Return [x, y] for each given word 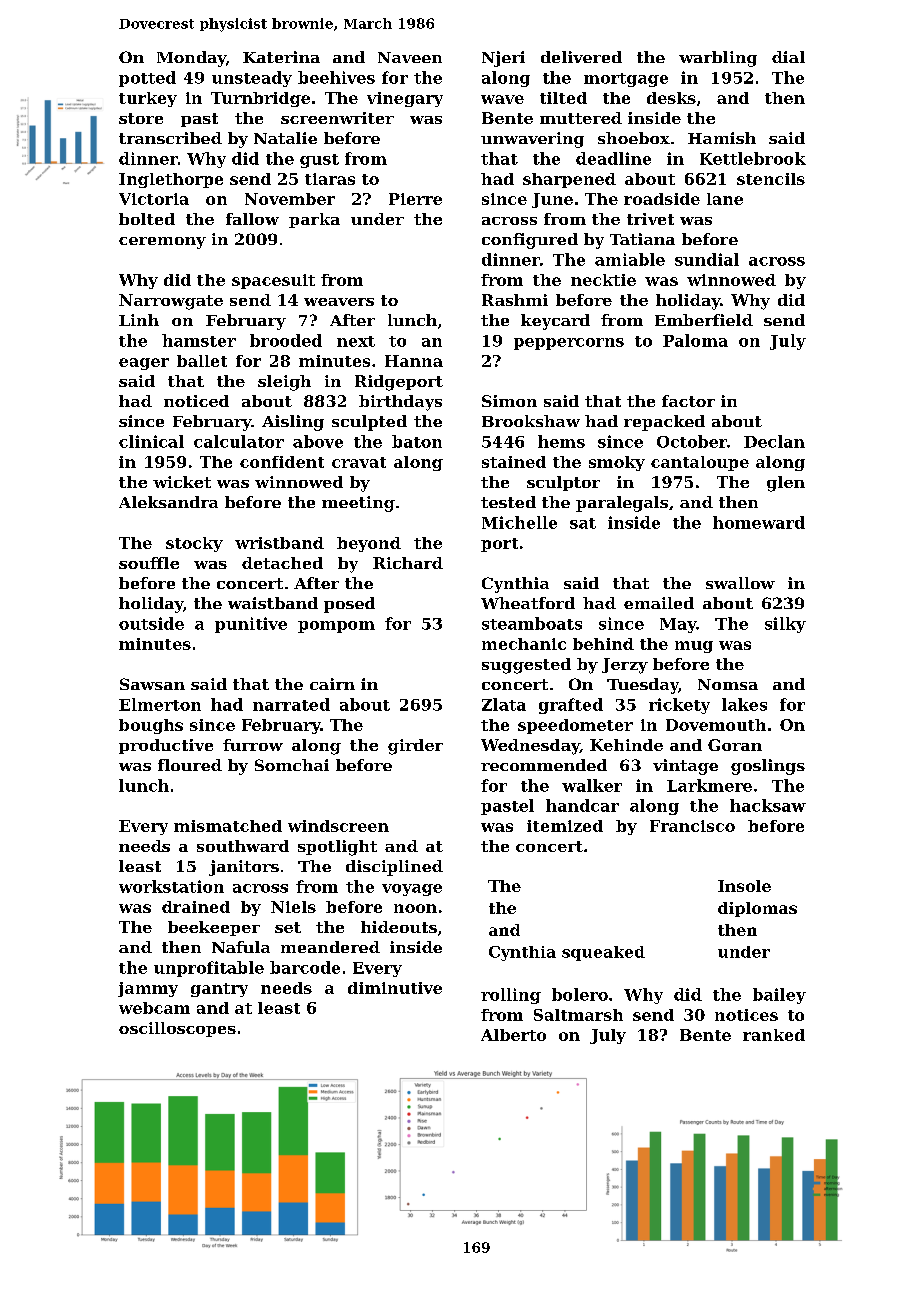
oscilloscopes [177, 1029]
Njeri [503, 59]
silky [785, 625]
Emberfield [704, 320]
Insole [744, 886]
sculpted [369, 423]
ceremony [162, 243]
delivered [581, 57]
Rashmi [515, 300]
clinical [151, 441]
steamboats [532, 623]
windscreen [338, 826]
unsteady [252, 79]
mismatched [228, 826]
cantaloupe [700, 463]
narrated [291, 704]
